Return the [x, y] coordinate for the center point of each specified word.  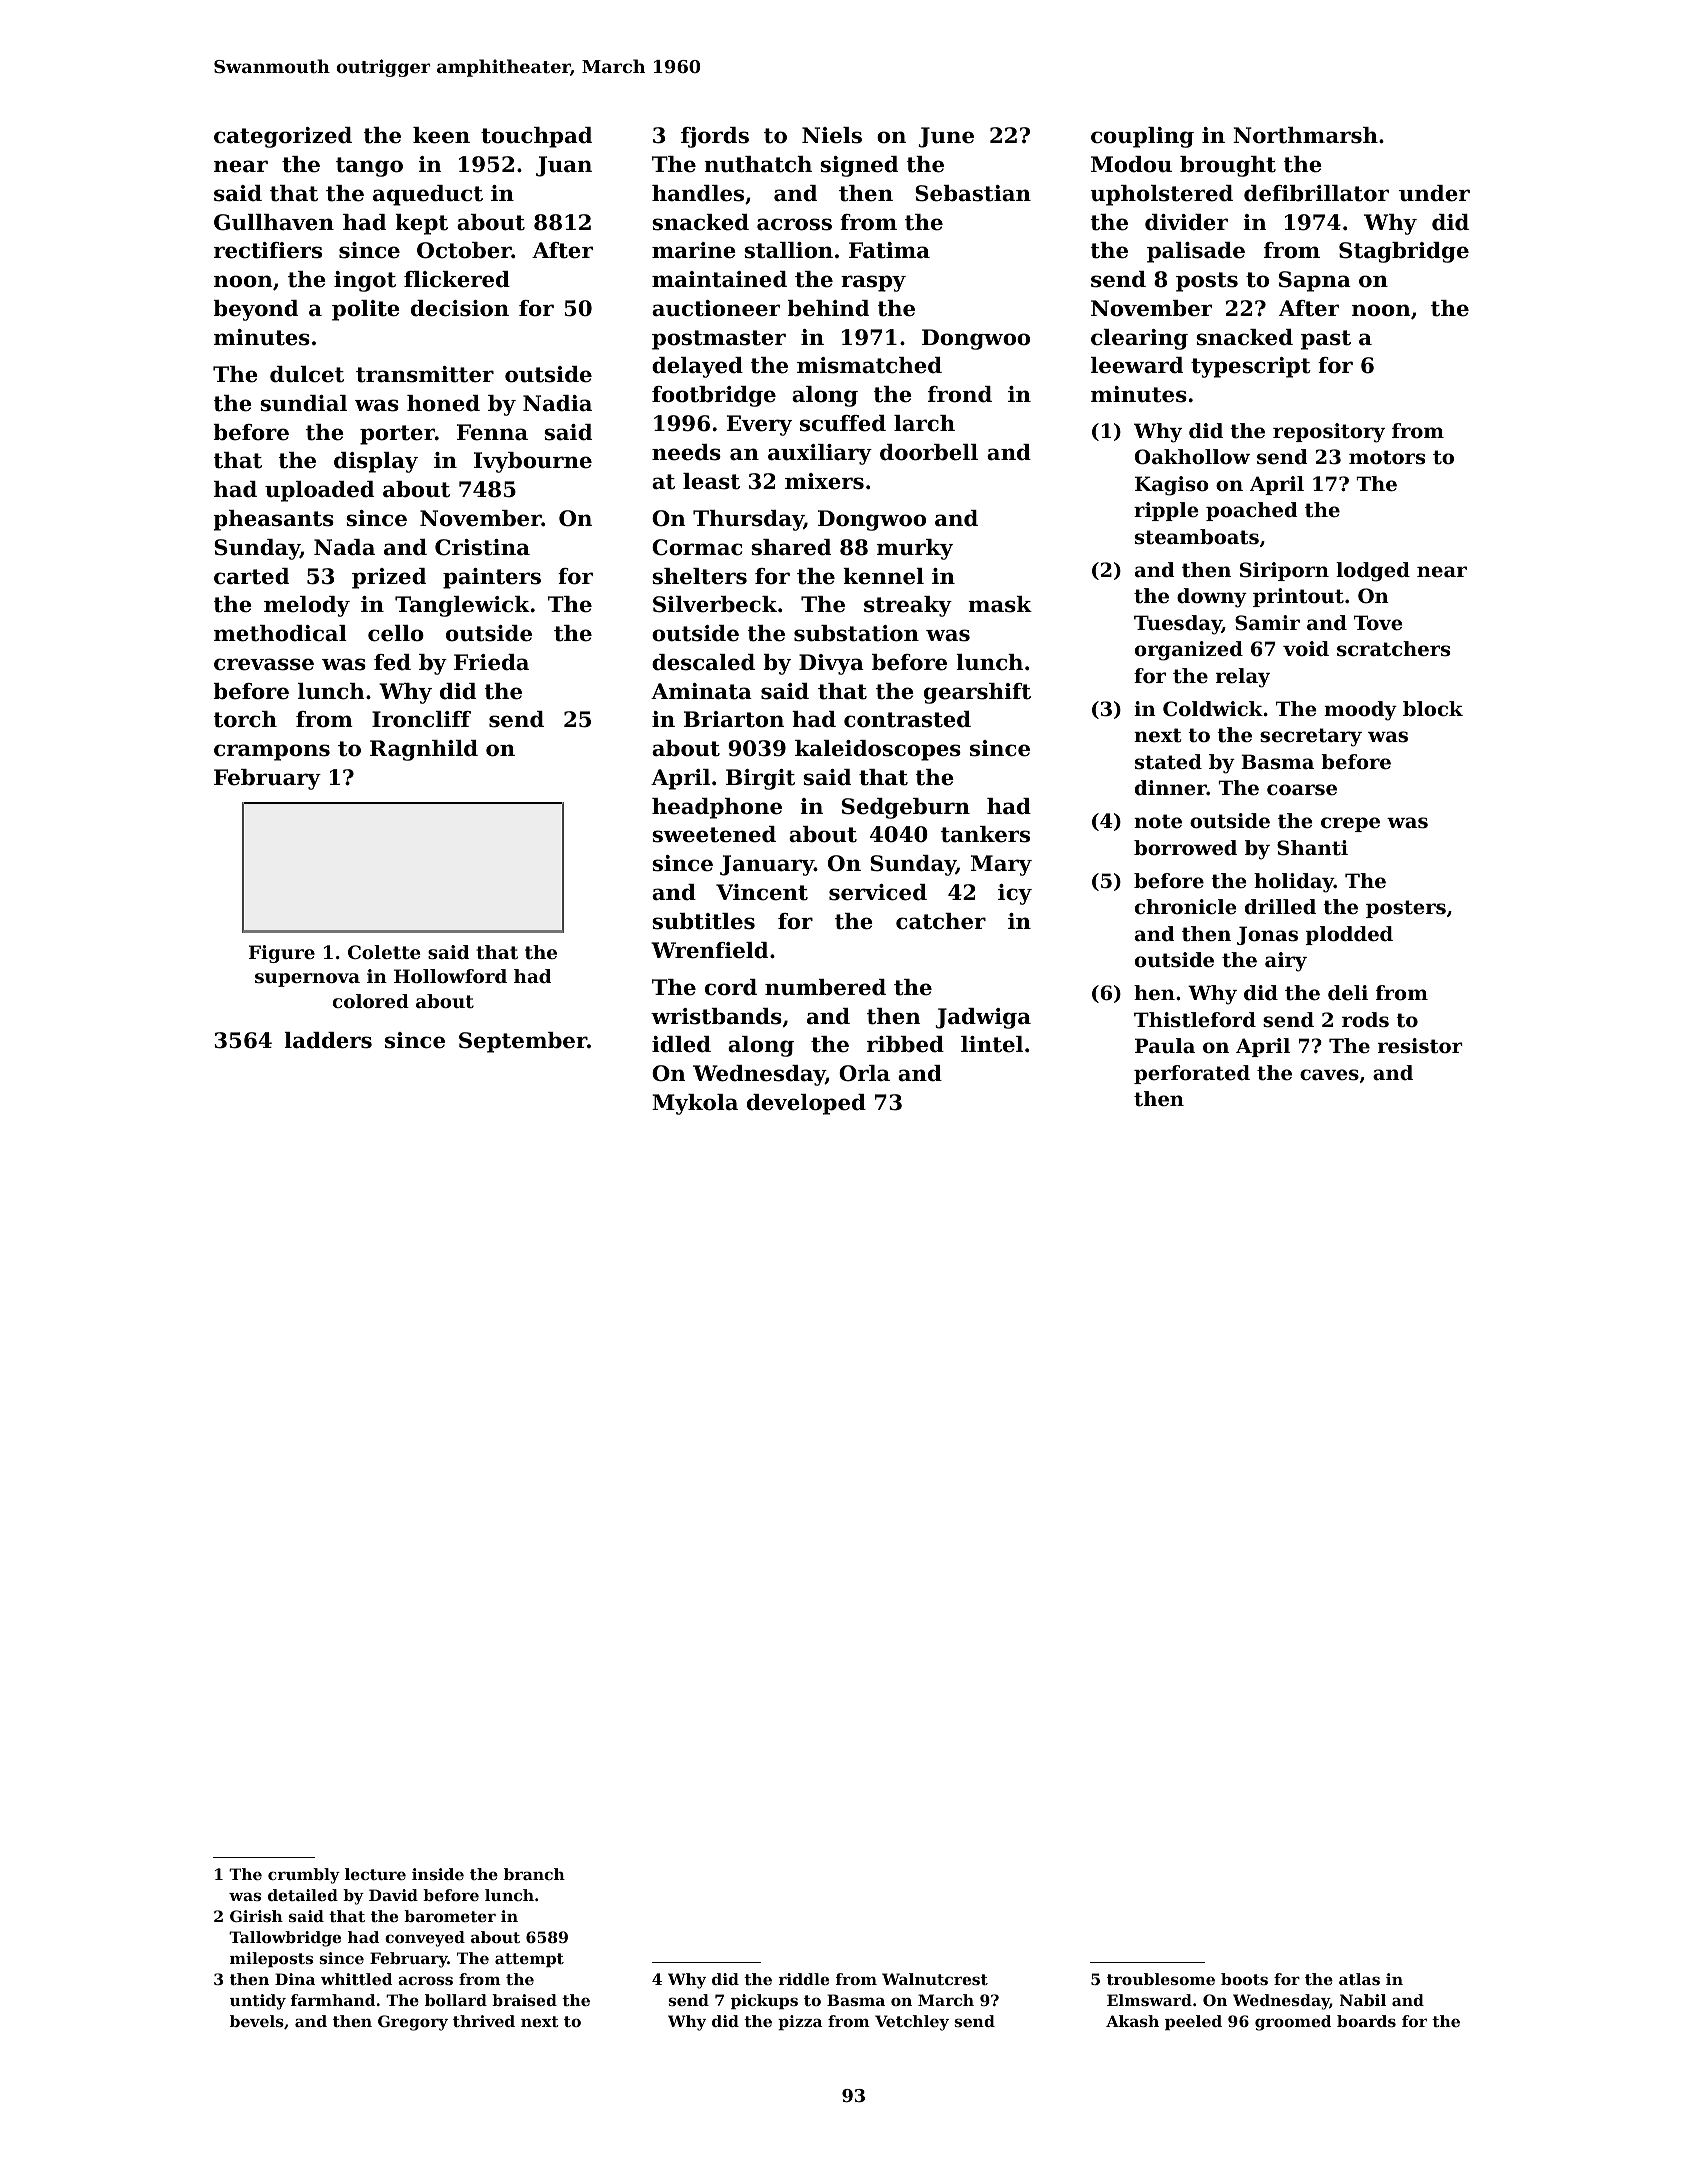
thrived [484, 2021]
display [376, 462]
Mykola [695, 1104]
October [464, 250]
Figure [282, 954]
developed [806, 1104]
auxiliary [820, 454]
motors [1387, 457]
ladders [328, 1040]
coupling [1142, 137]
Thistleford [1195, 1020]
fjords [715, 137]
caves [1329, 1075]
